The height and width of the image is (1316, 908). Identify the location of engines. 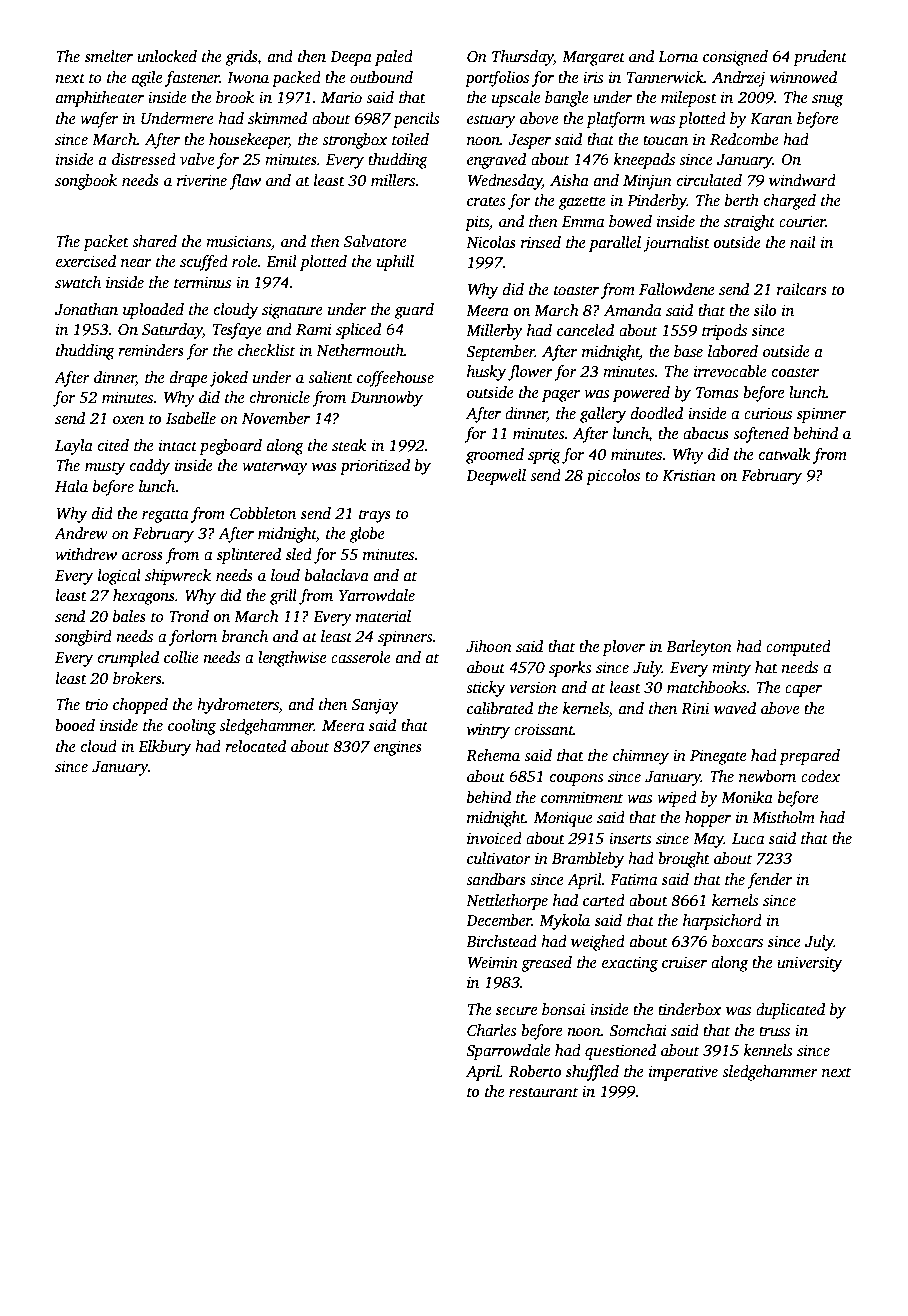
(398, 748).
